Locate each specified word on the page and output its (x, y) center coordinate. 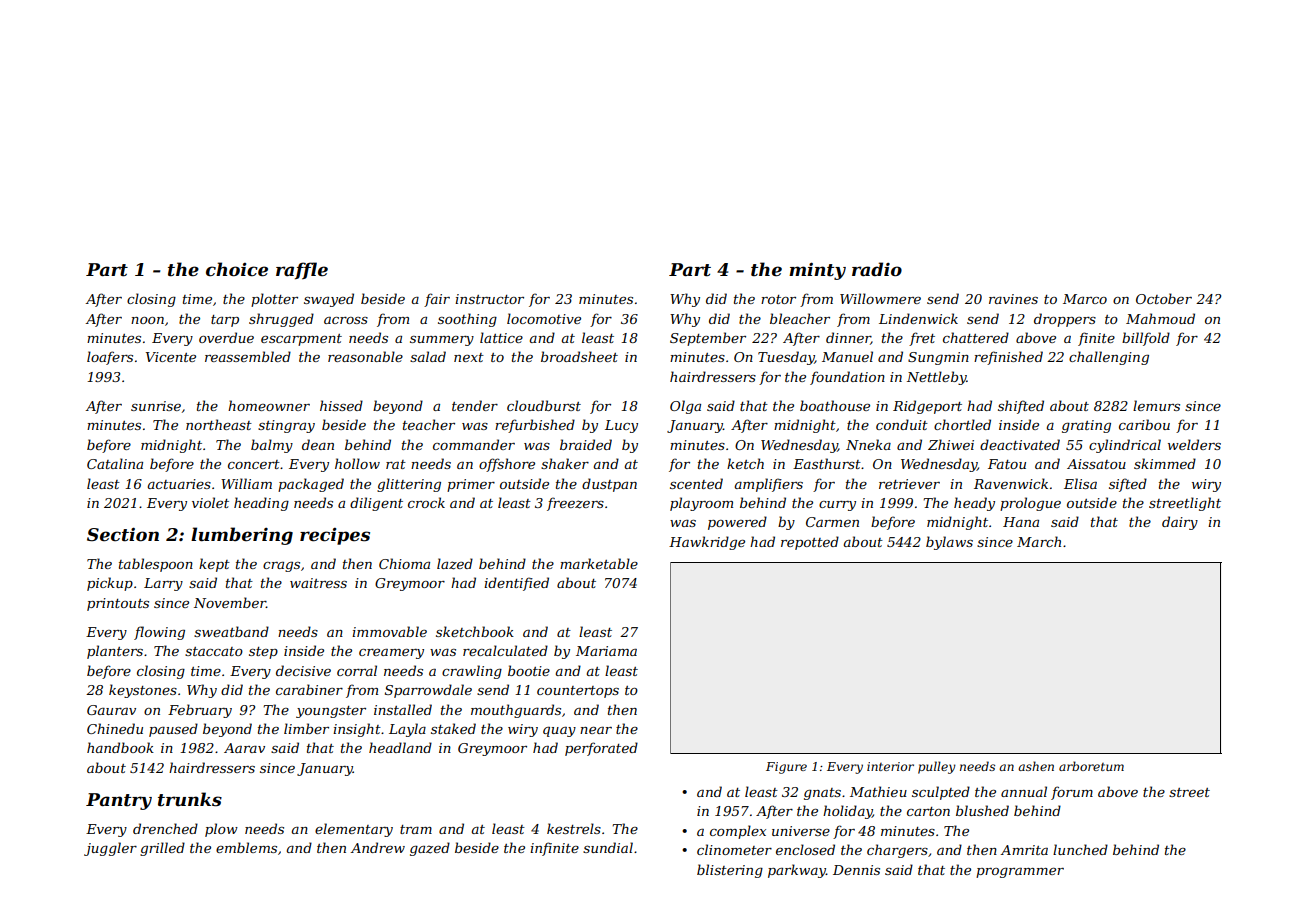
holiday (847, 812)
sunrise (156, 406)
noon (147, 320)
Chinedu (115, 728)
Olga (685, 407)
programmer (1020, 873)
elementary (354, 830)
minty (817, 271)
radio (877, 269)
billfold (1146, 339)
